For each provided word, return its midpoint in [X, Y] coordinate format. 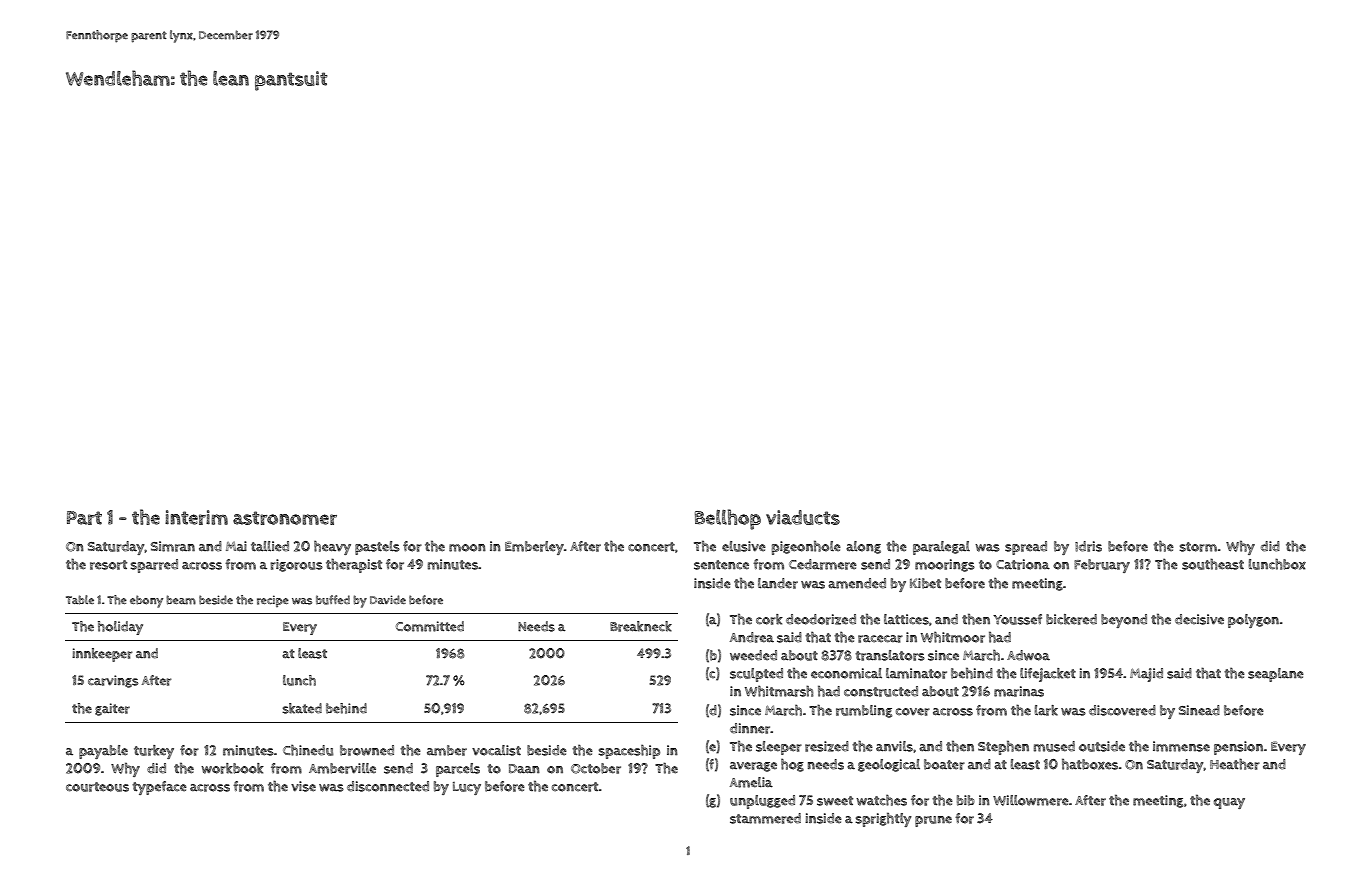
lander [778, 583]
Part [84, 518]
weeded [753, 655]
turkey [154, 752]
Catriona [1023, 564]
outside [1102, 746]
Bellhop [728, 519]
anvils [894, 746]
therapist [354, 565]
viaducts [803, 517]
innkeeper [102, 655]
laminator [916, 673]
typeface [159, 788]
